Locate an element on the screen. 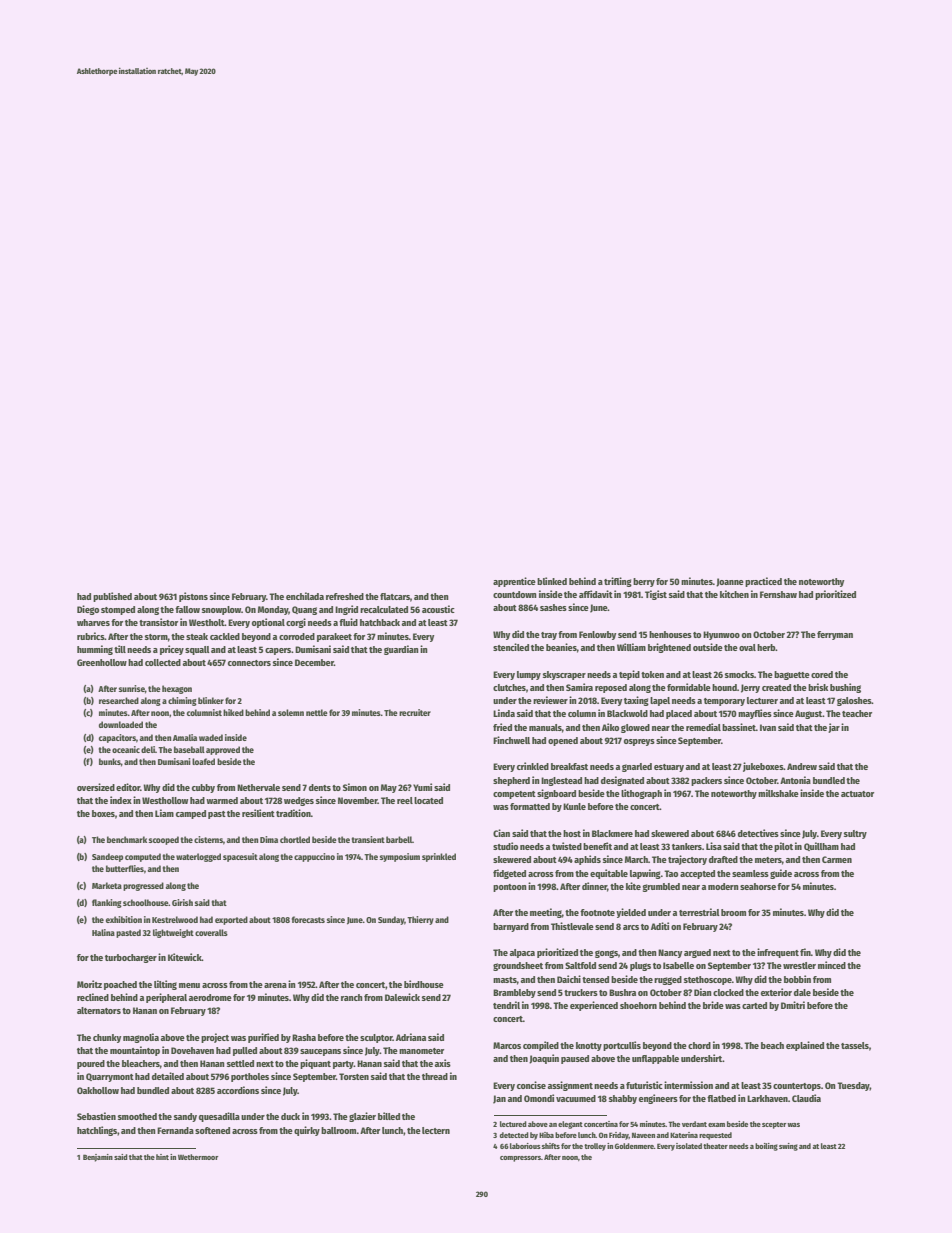 This screenshot has width=952, height=1233. Cian is located at coordinates (501, 833).
